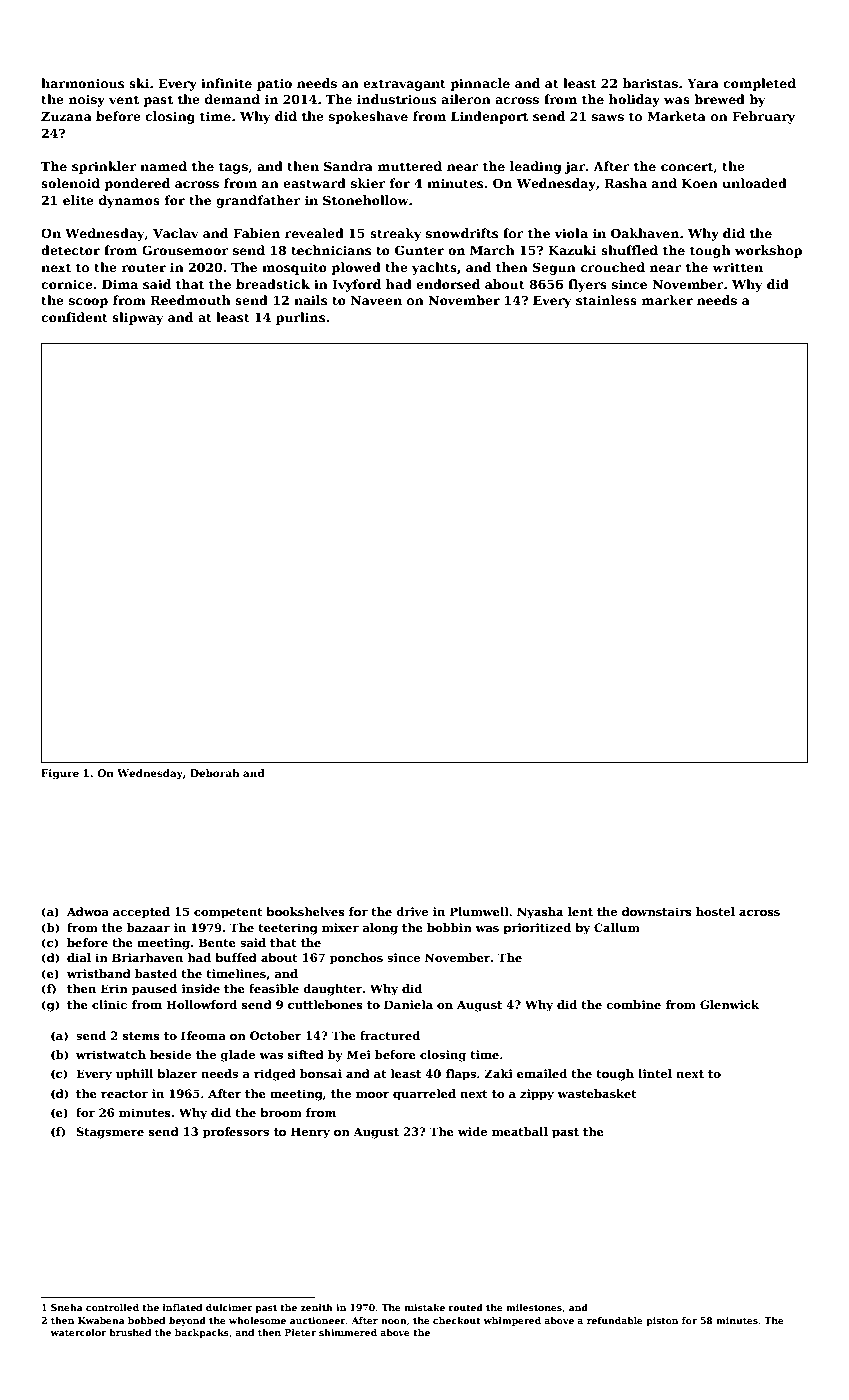 This screenshot has height=1400, width=849. Describe the element at coordinates (479, 911) in the screenshot. I see `Plumwell` at that location.
